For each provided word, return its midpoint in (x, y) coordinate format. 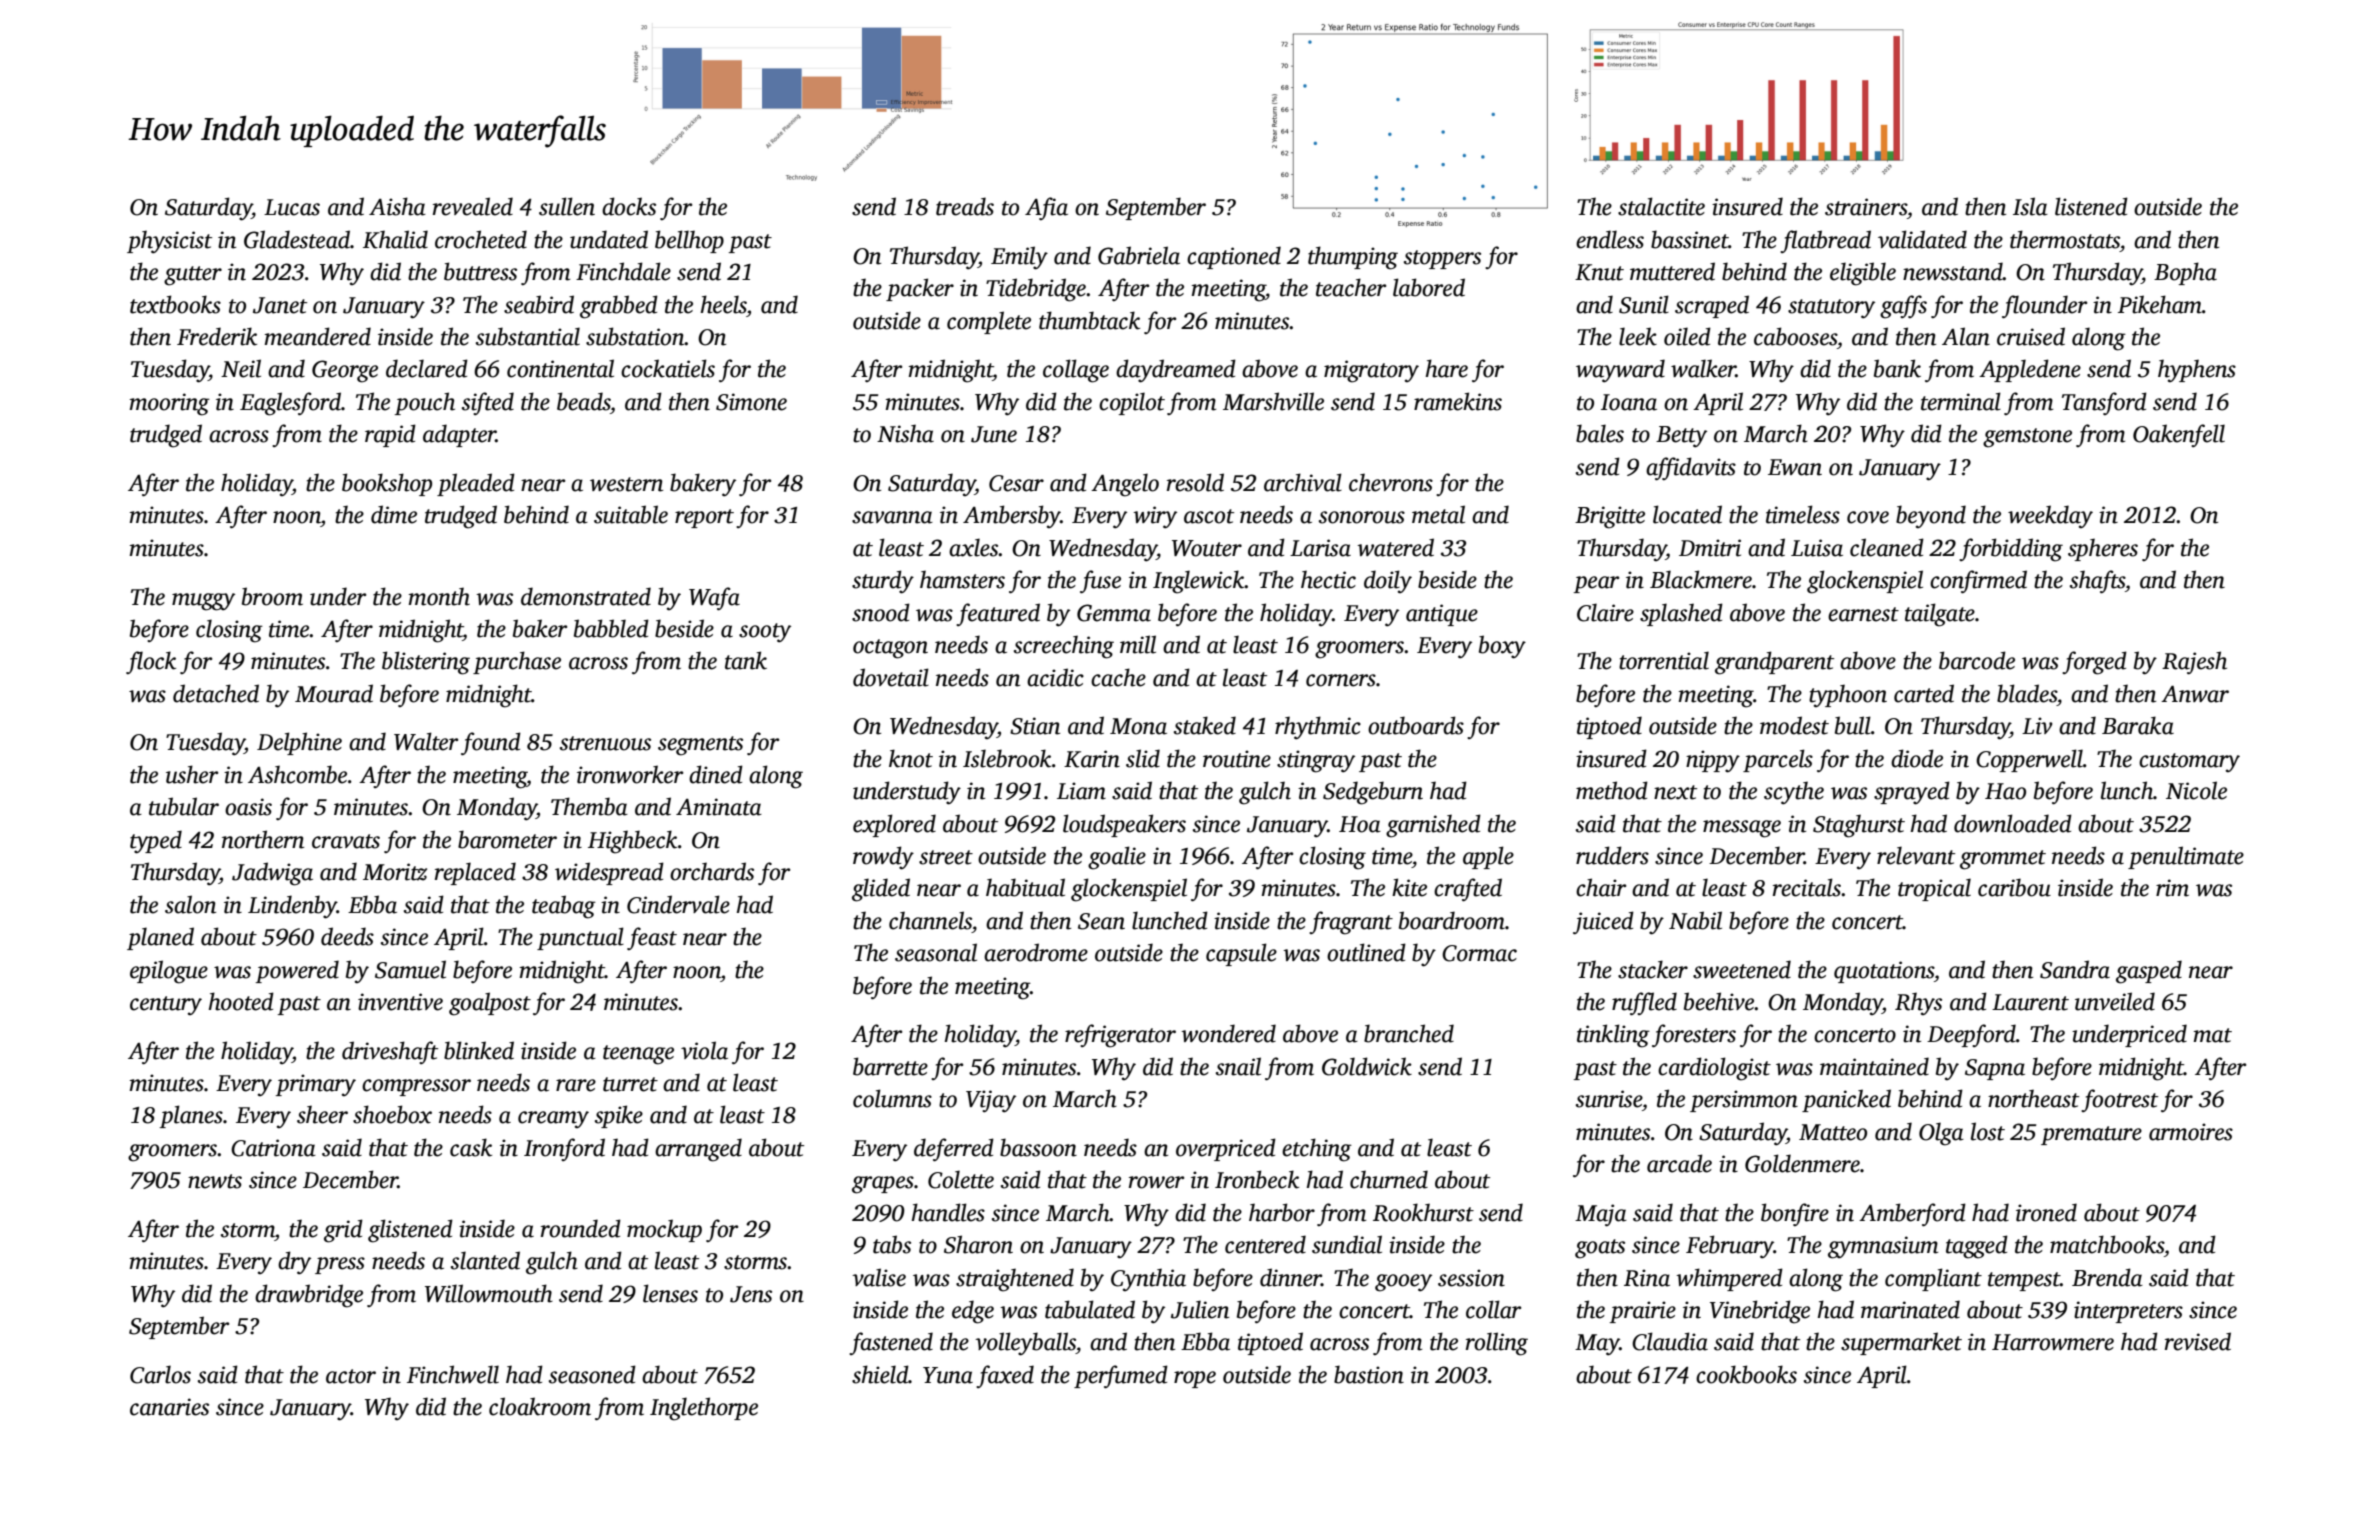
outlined (1366, 952)
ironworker (630, 774)
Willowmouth (489, 1293)
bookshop (387, 484)
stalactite (1661, 206)
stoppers (1442, 259)
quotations (1884, 972)
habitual (1025, 887)
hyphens (2197, 371)
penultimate (2186, 857)
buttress (480, 271)
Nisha (905, 433)
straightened (1015, 1280)
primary (315, 1085)
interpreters (2128, 1312)
